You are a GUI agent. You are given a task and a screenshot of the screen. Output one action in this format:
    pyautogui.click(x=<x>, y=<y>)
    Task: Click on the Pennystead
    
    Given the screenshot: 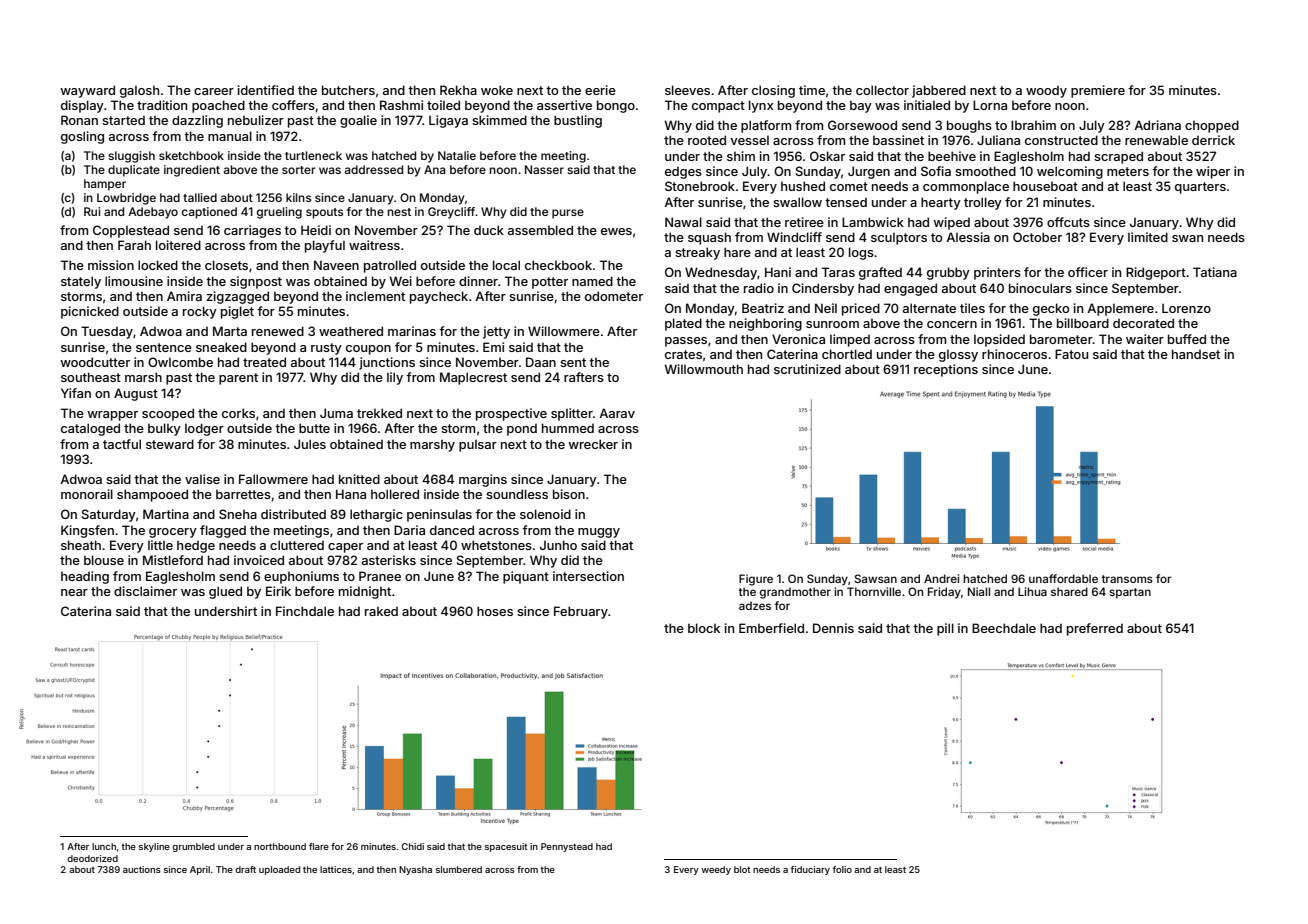 What is the action you would take?
    pyautogui.click(x=567, y=847)
